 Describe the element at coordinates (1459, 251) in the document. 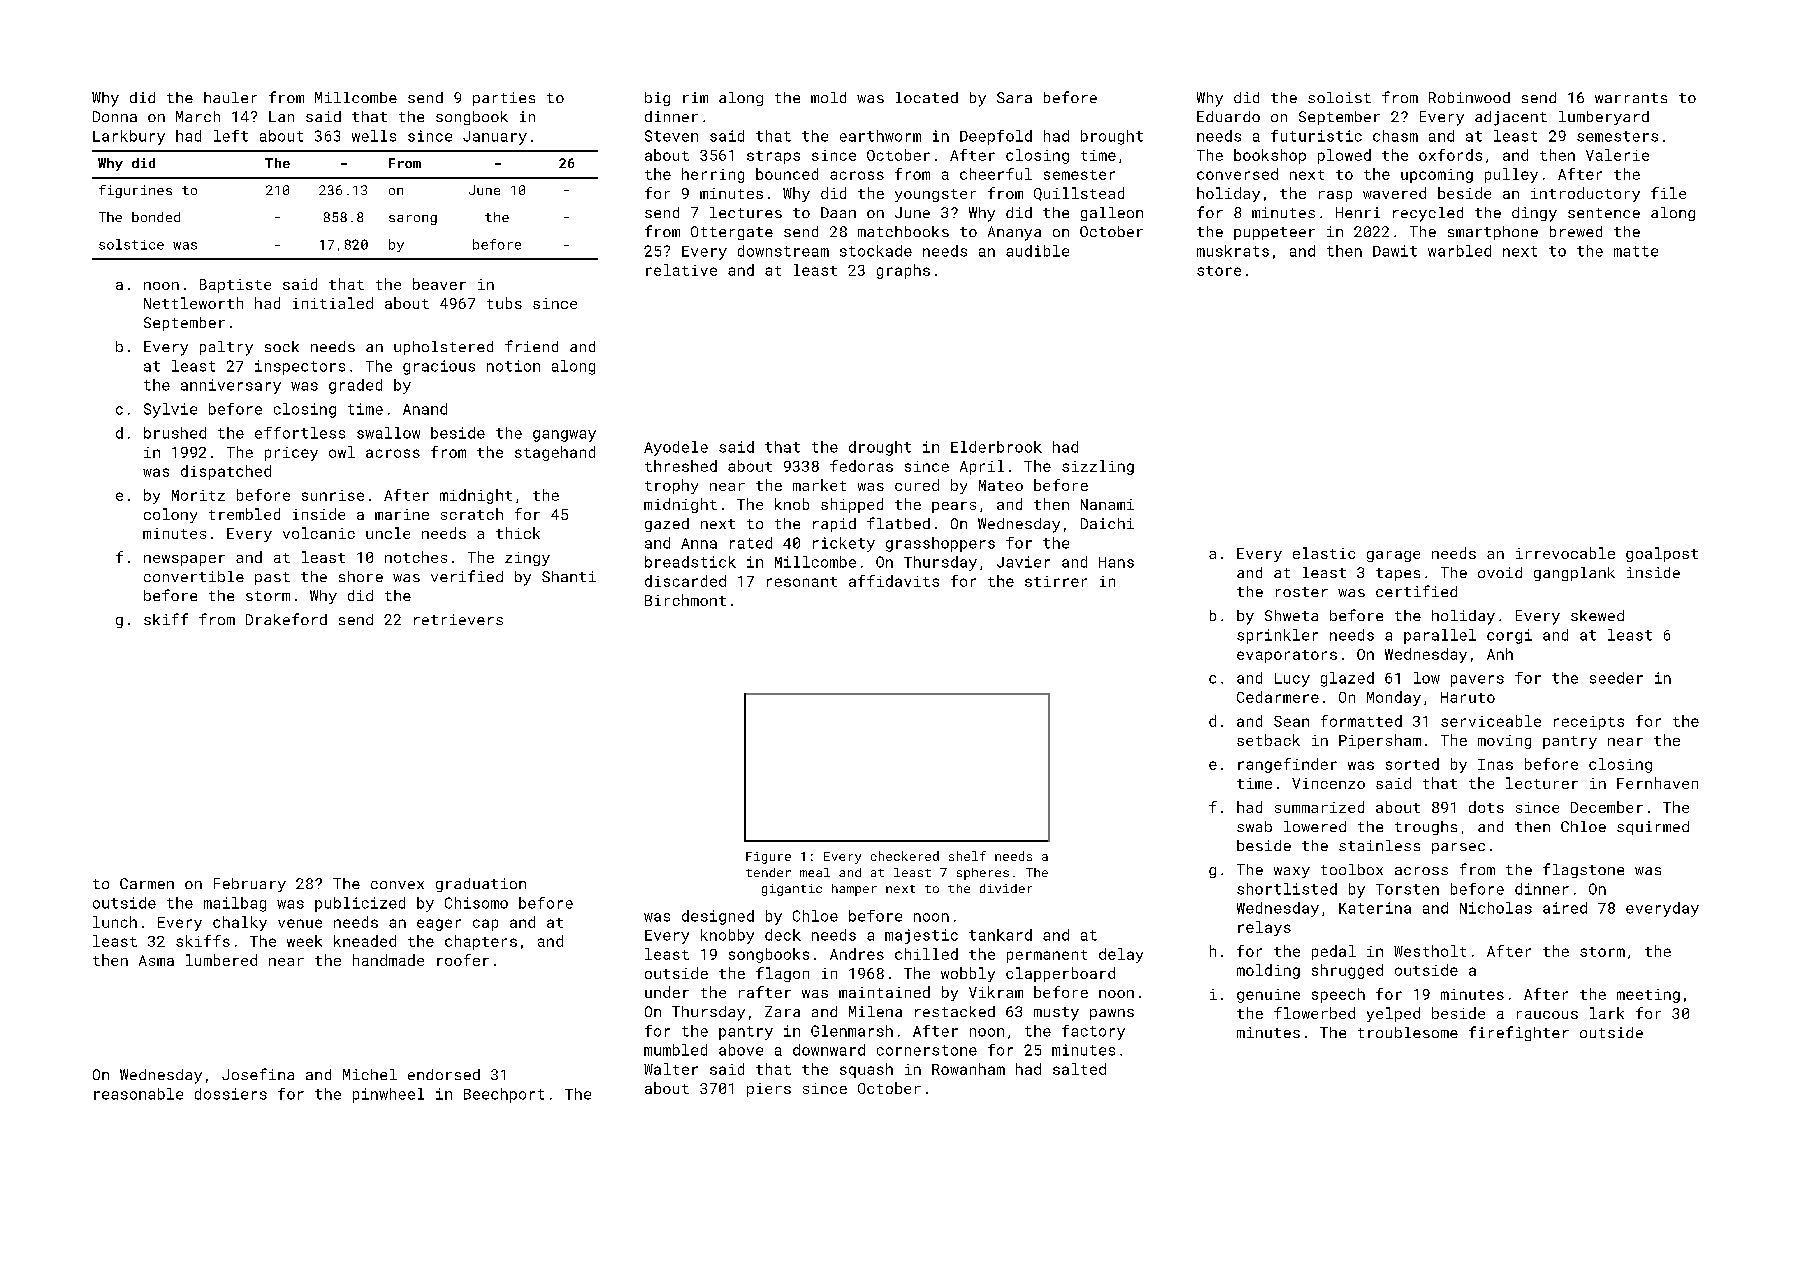

I see `warbled` at that location.
